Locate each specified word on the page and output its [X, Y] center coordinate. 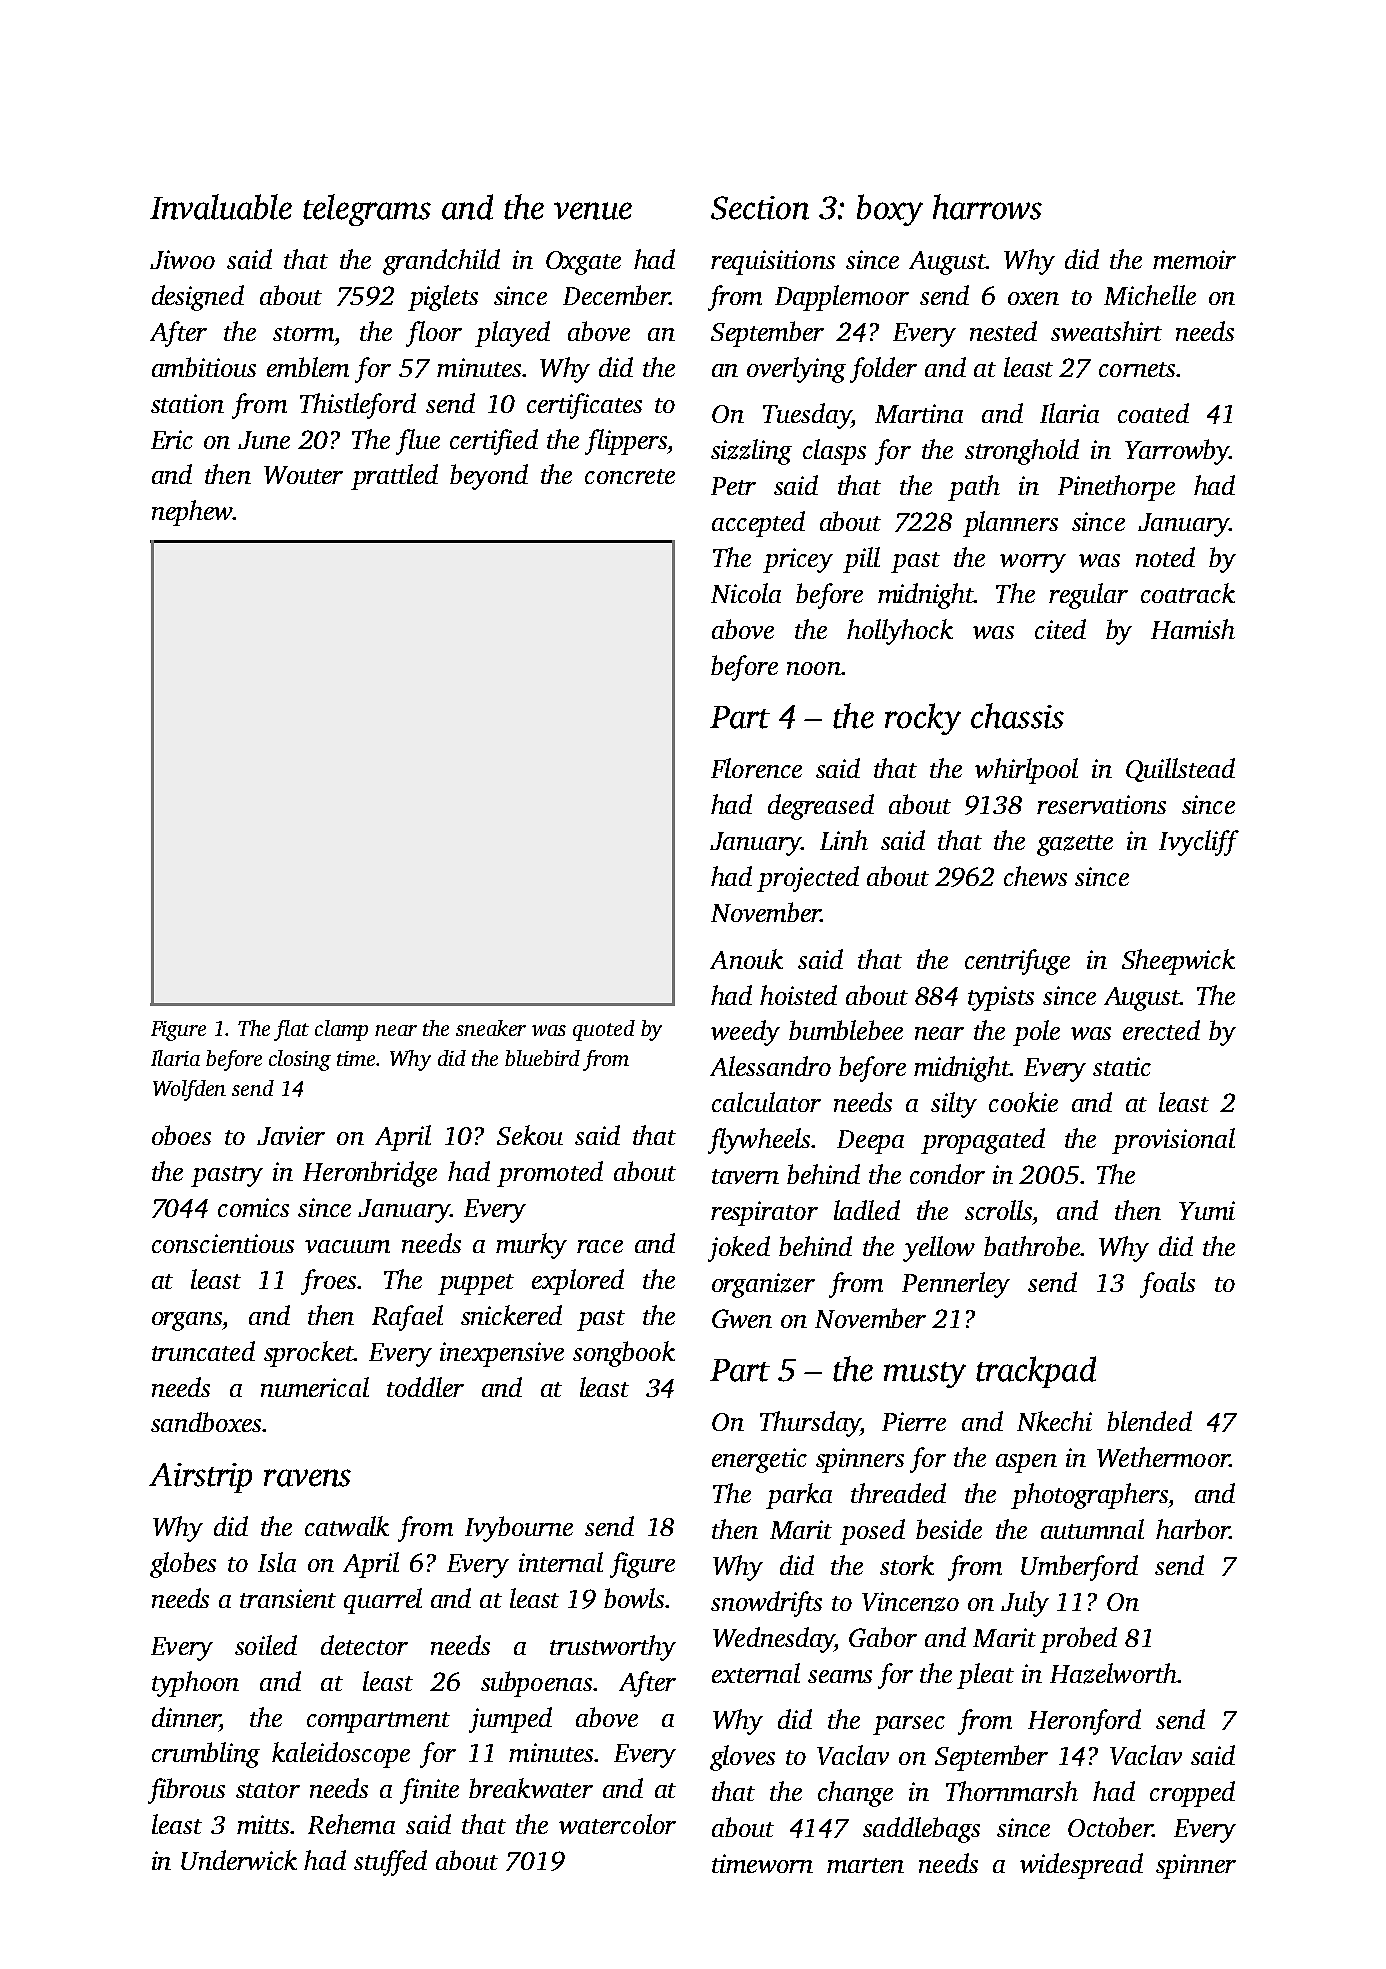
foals [1167, 1285]
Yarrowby [1177, 452]
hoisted [798, 995]
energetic [759, 1460]
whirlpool [1026, 771]
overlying [796, 370]
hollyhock [900, 632]
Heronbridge [370, 1174]
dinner [186, 1717]
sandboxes [206, 1422]
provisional [1173, 1141]
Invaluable [221, 207]
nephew [192, 513]
